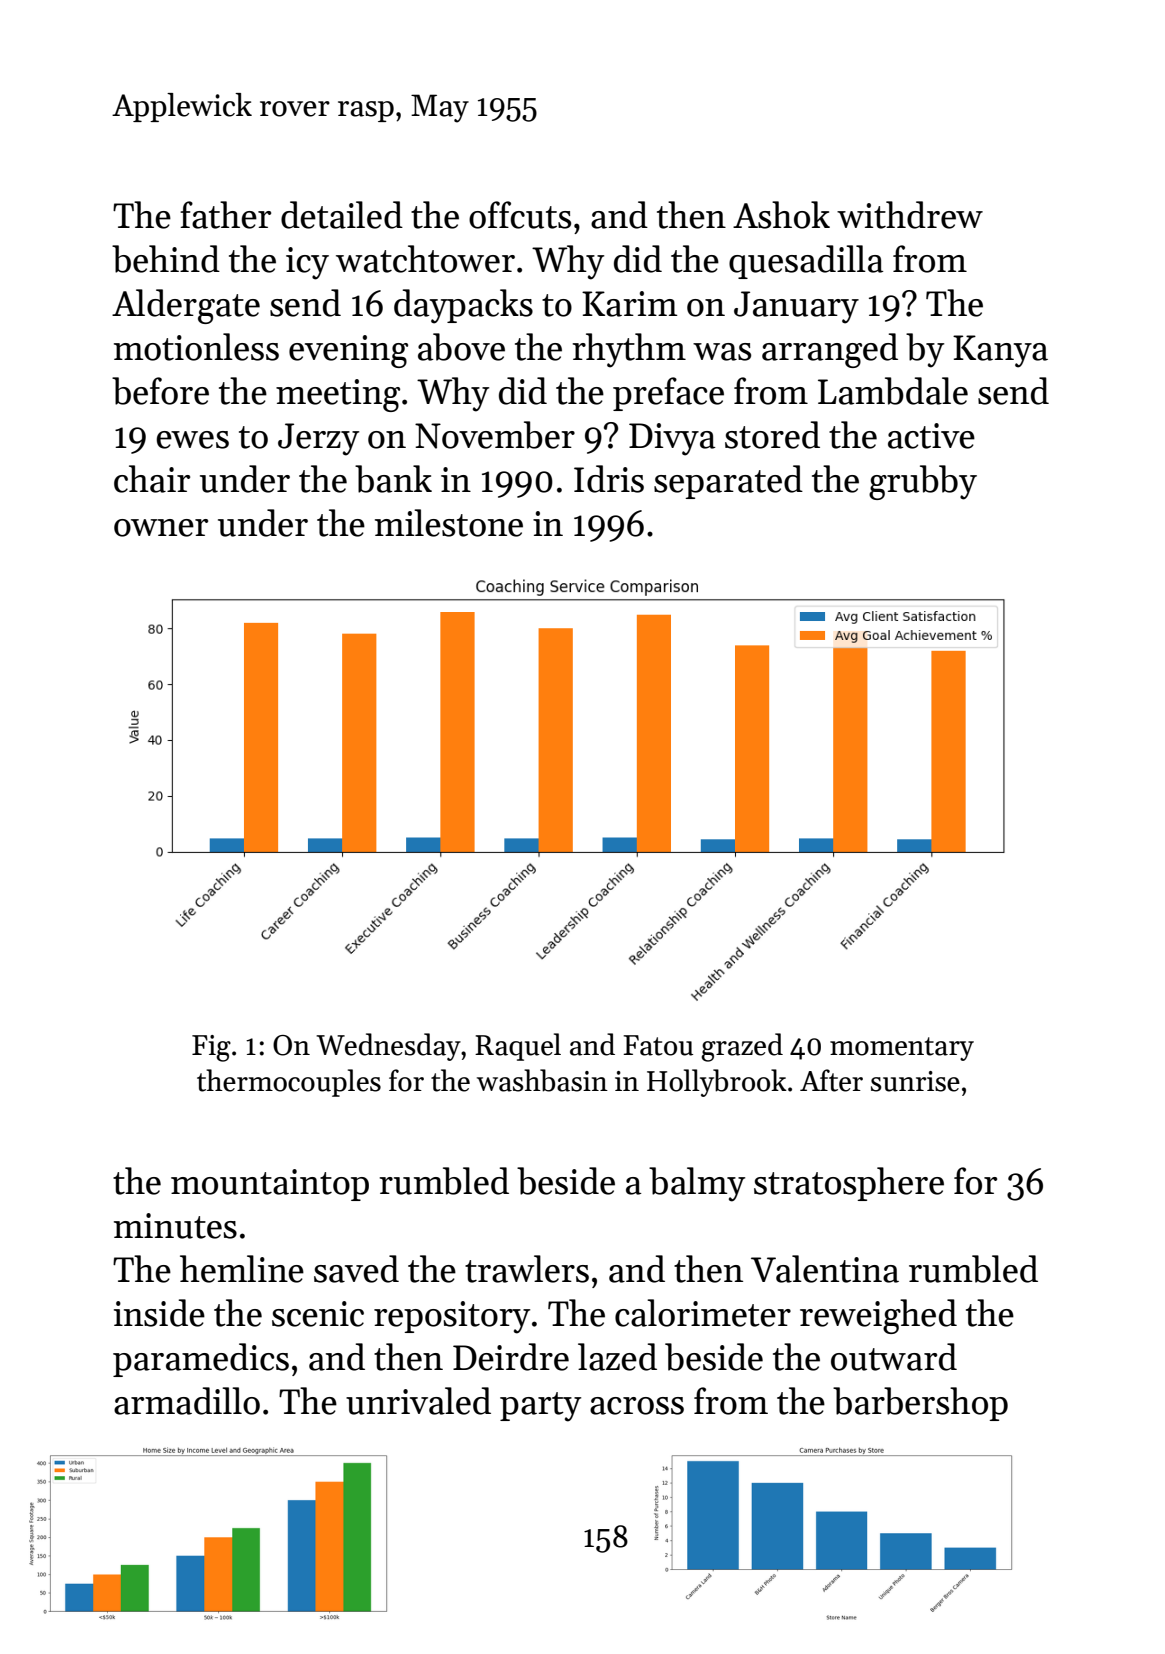 Image resolution: width=1165 pixels, height=1654 pixels. Describe the element at coordinates (187, 1401) in the screenshot. I see `armadillo` at that location.
